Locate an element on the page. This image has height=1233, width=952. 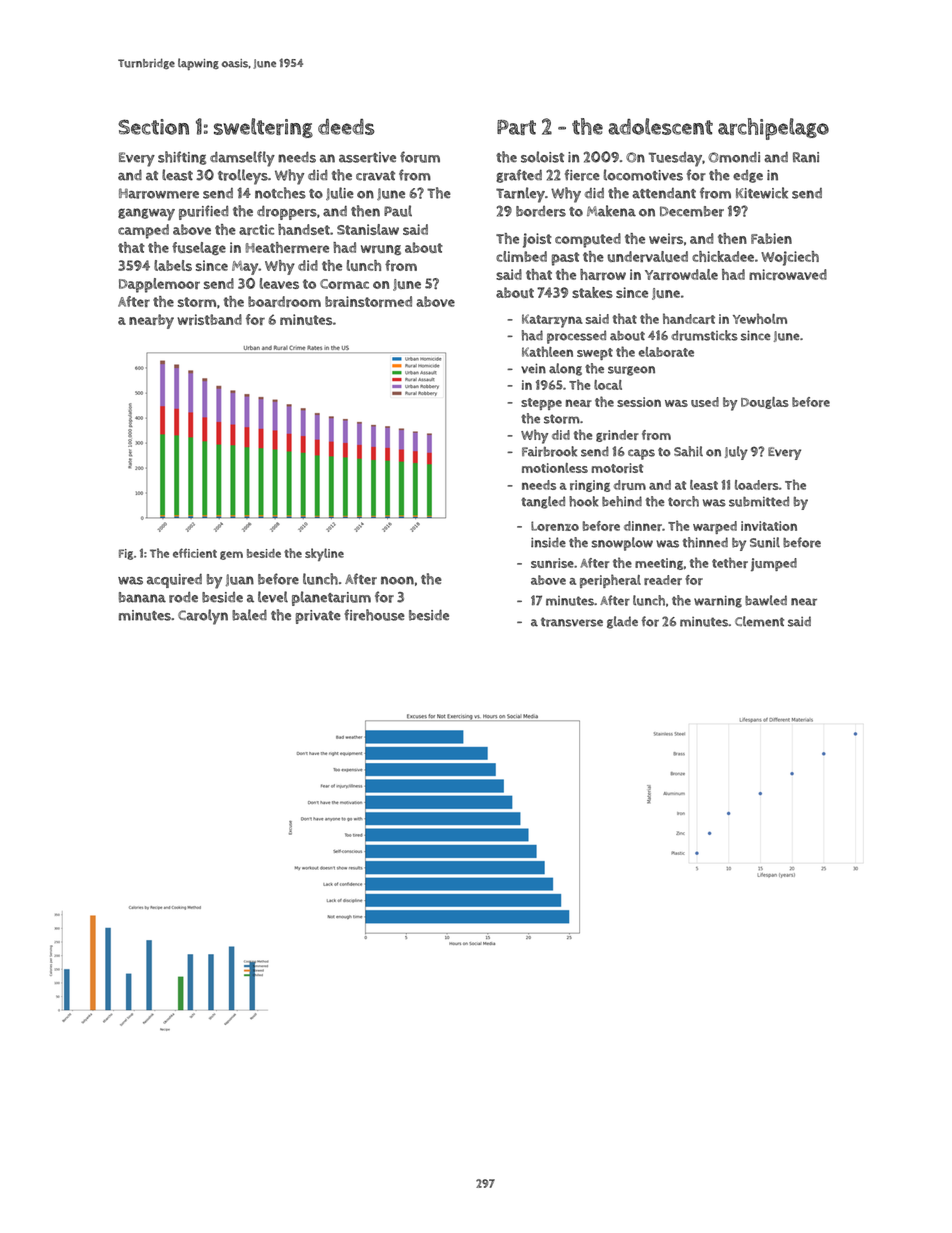
private is located at coordinates (318, 617).
